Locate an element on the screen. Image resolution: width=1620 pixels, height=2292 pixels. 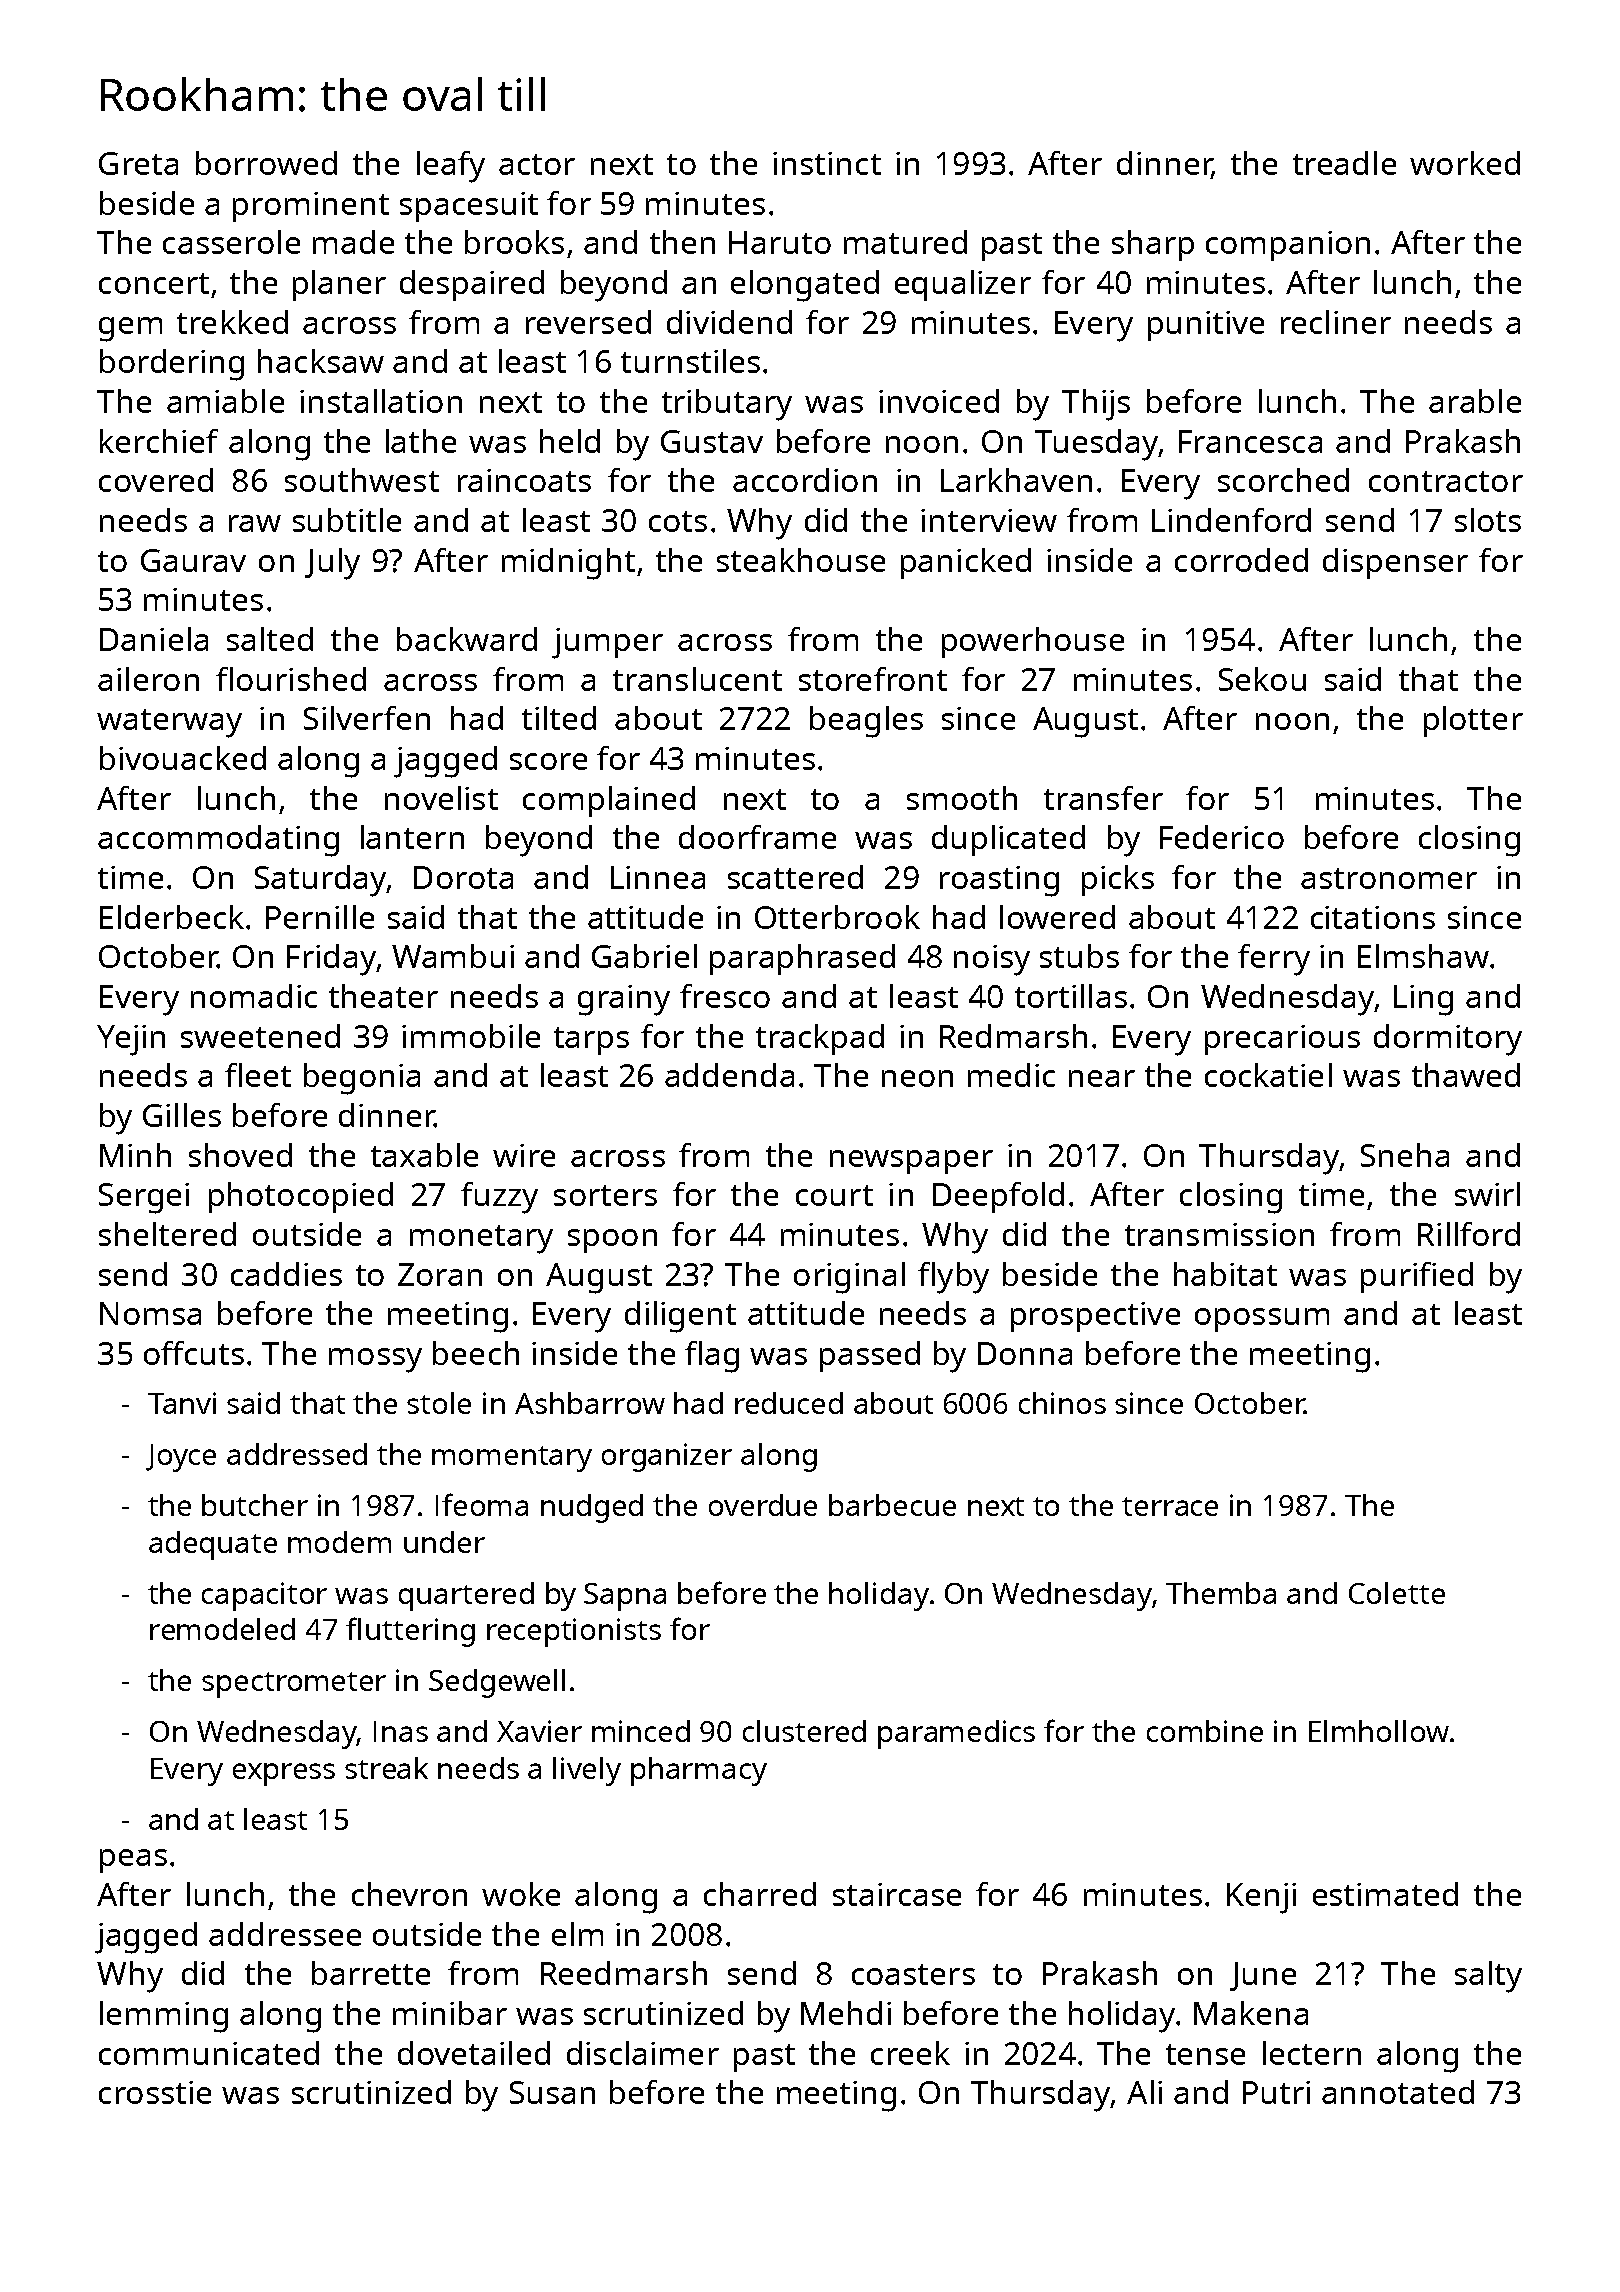
doorframe is located at coordinates (757, 837).
